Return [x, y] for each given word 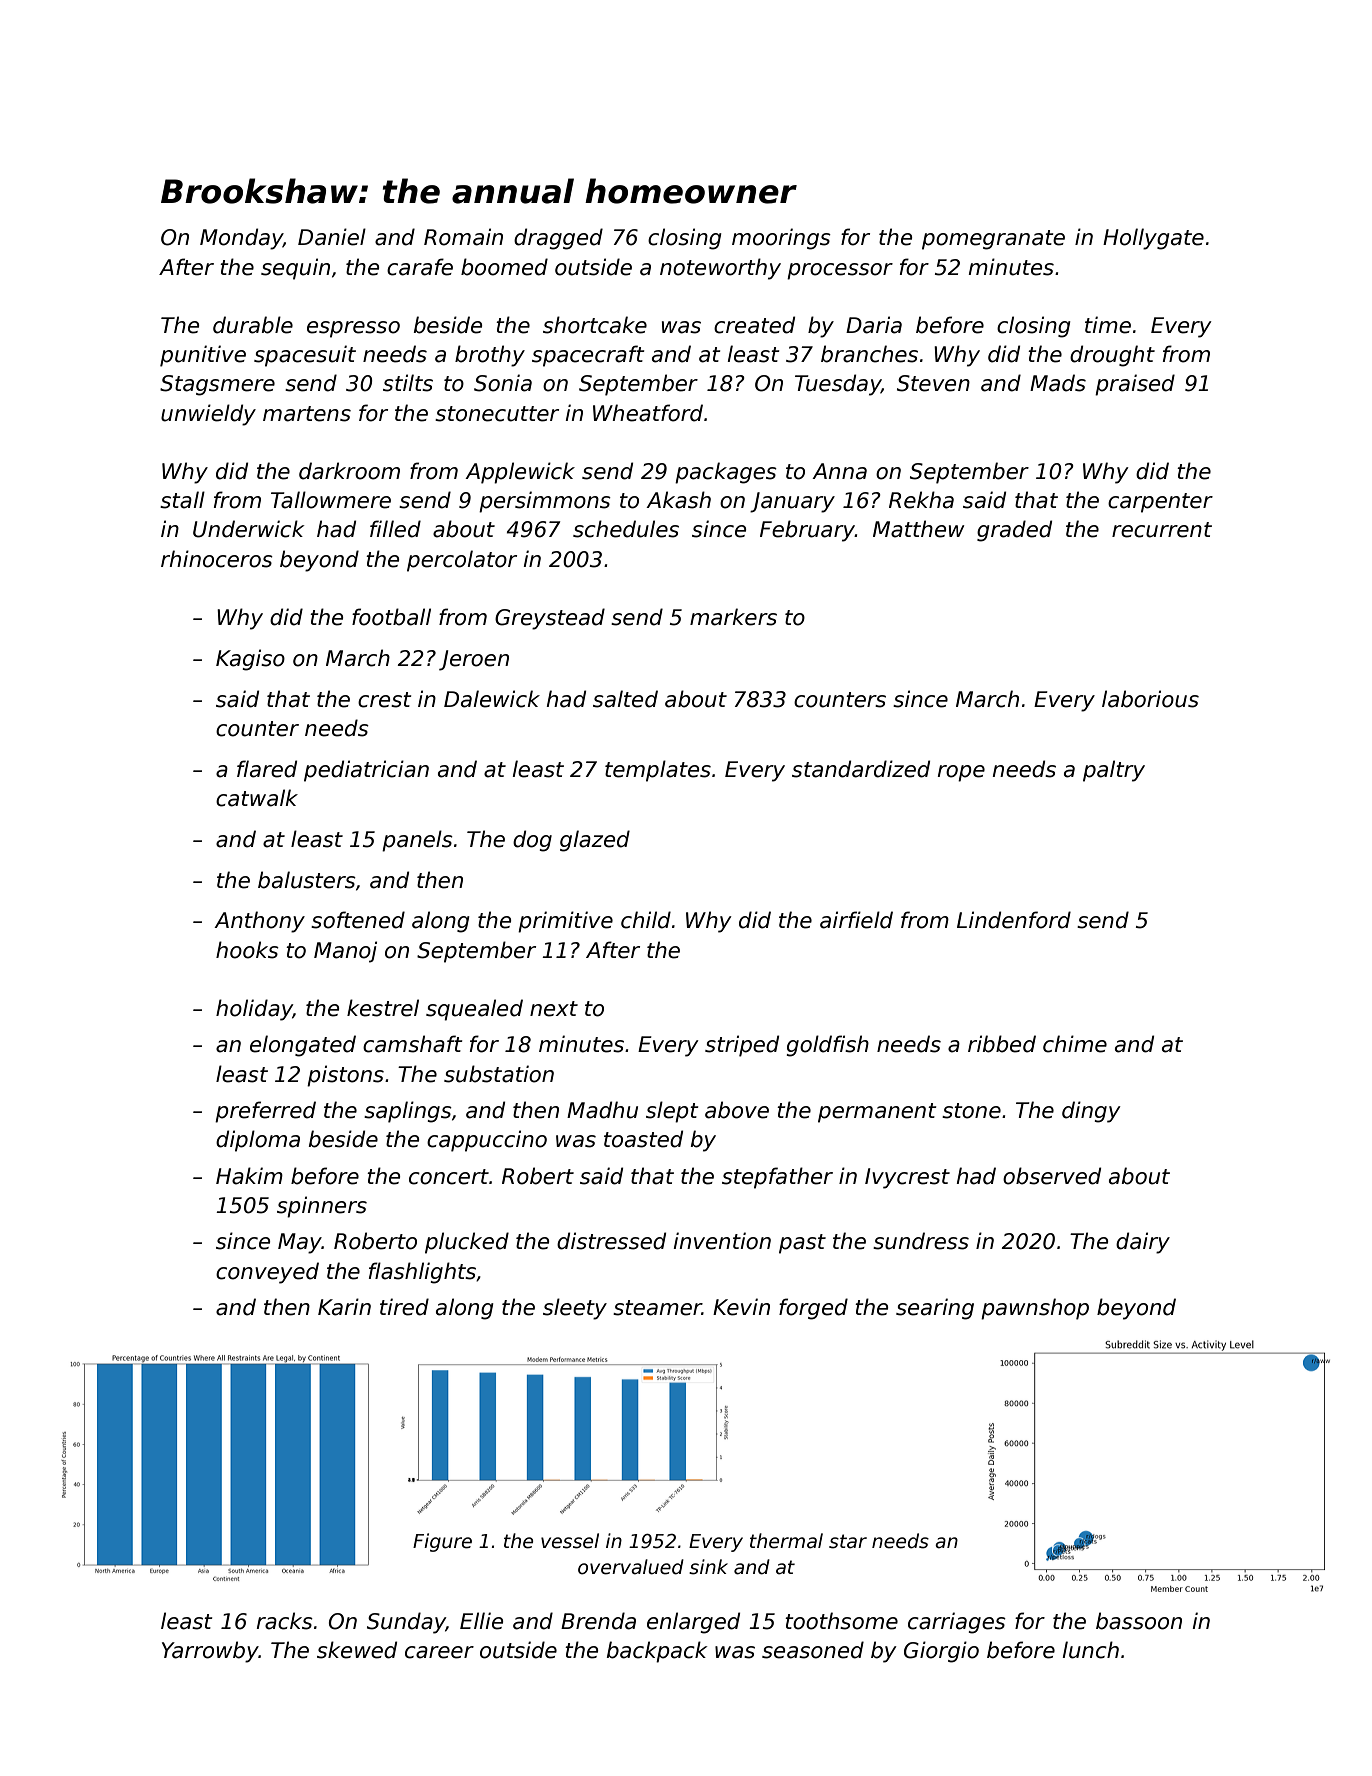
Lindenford [1014, 920]
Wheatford [648, 413]
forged [813, 1309]
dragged [558, 239]
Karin [344, 1307]
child [646, 920]
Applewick [520, 473]
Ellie [481, 1621]
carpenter [1160, 503]
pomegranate [993, 240]
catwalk [257, 798]
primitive [565, 922]
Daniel [332, 237]
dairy [1143, 1243]
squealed [474, 1010]
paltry [1114, 771]
